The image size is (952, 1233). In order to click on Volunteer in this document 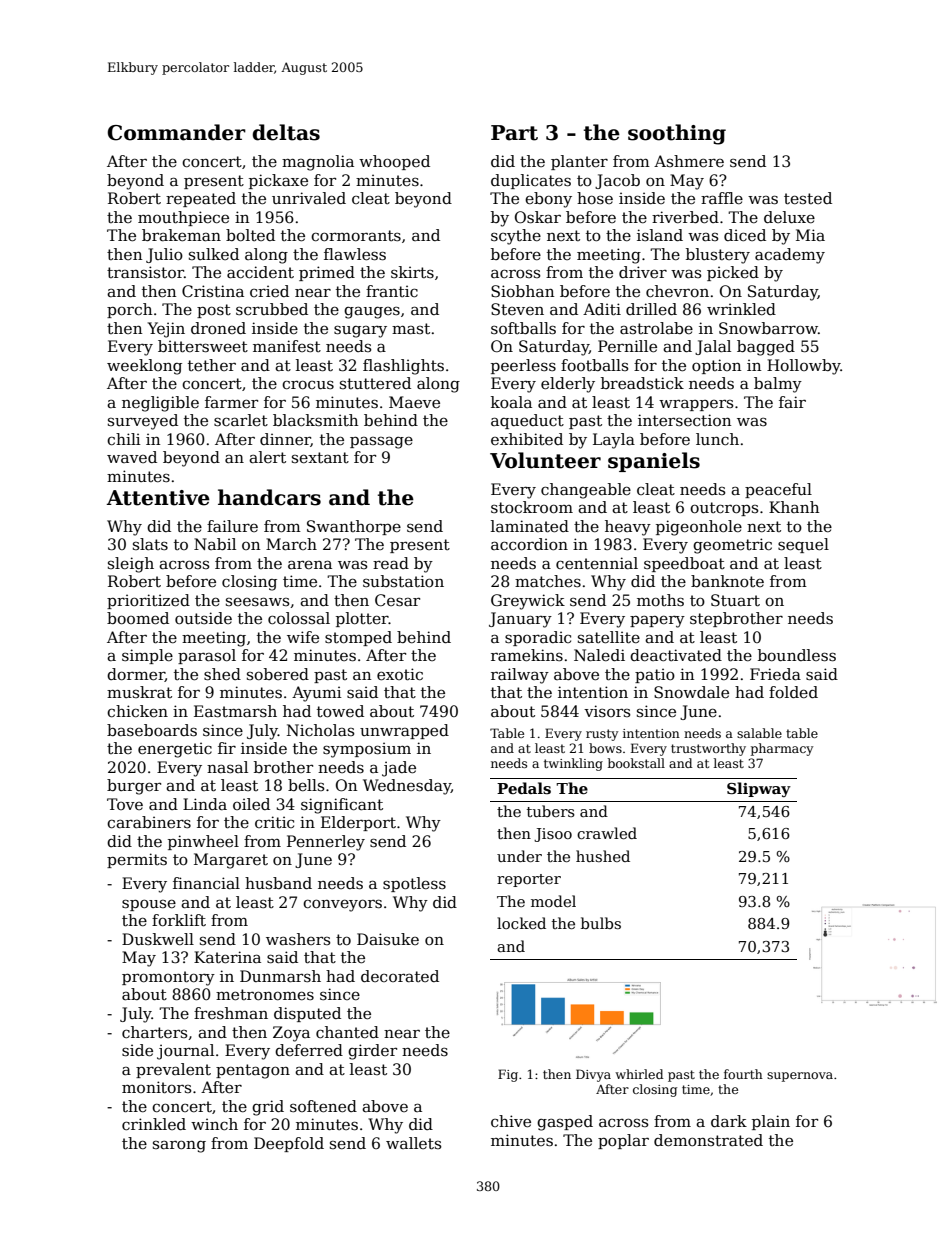, I will do `click(545, 460)`.
